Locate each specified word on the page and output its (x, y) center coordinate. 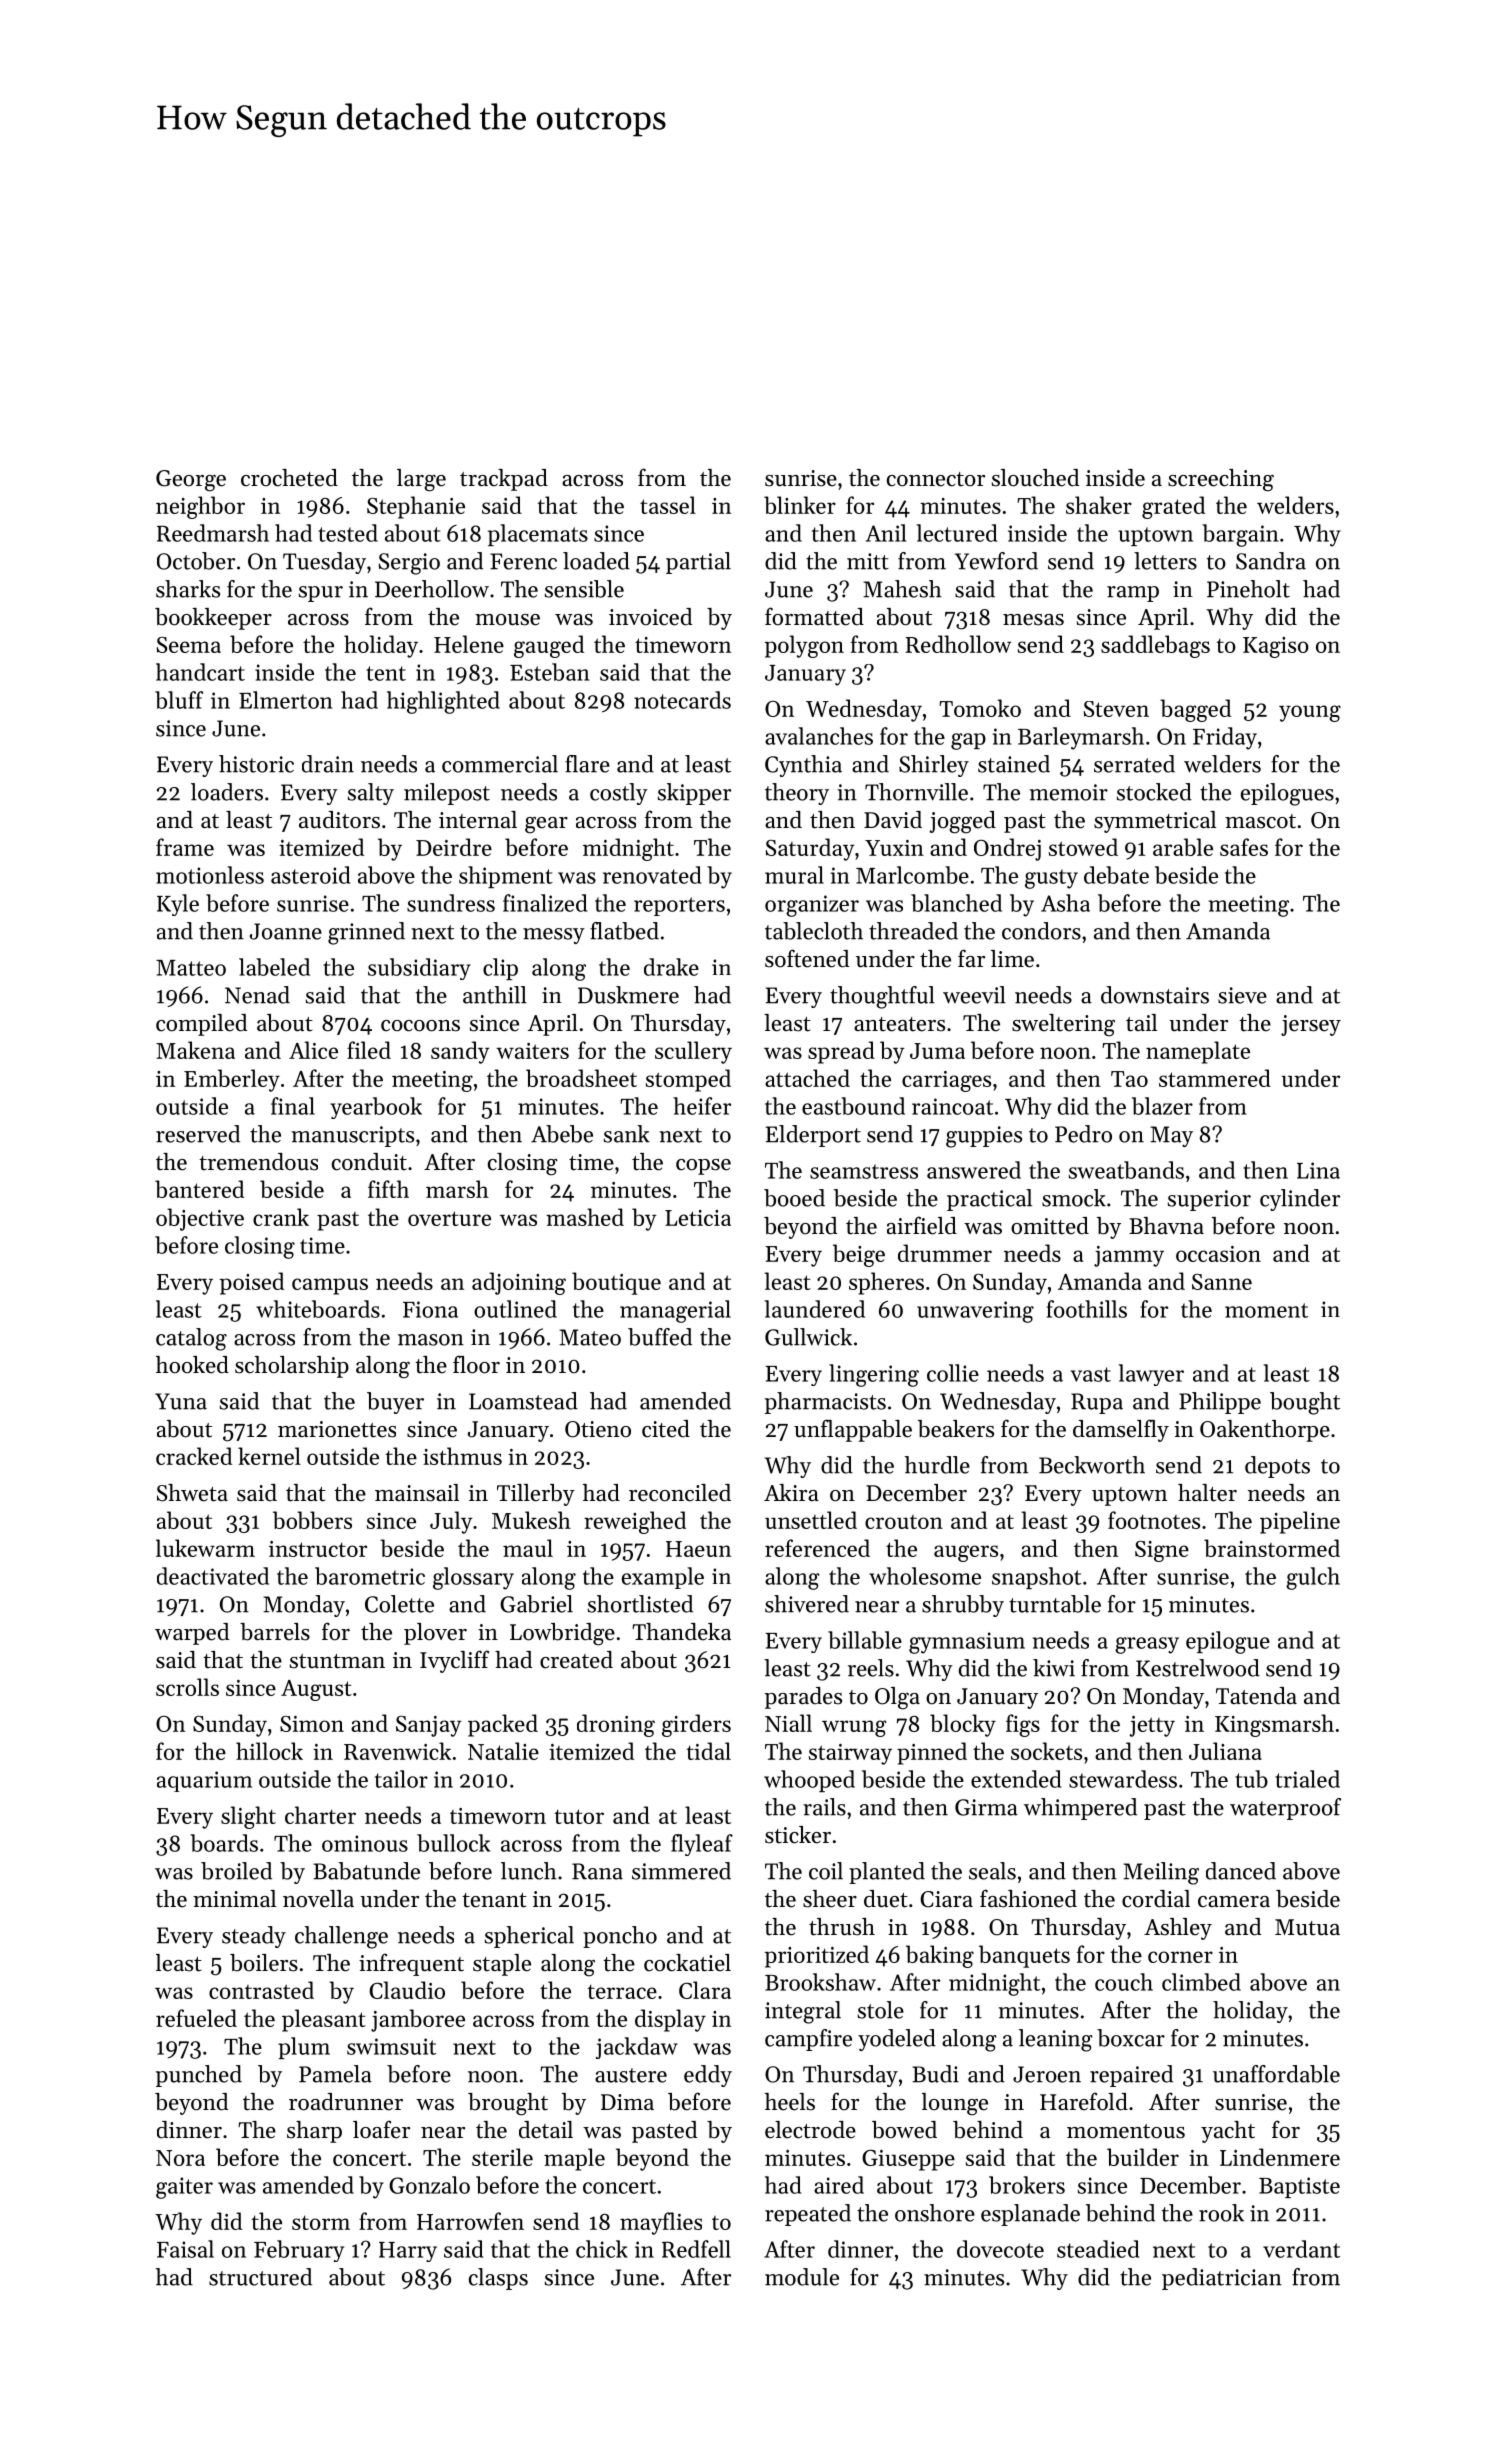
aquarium (204, 1781)
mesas (1033, 620)
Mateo (590, 1337)
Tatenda (1256, 1696)
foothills (1086, 1309)
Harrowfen (470, 2221)
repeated (808, 2215)
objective (200, 1219)
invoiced (650, 617)
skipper (694, 794)
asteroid (311, 875)
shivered (807, 1604)
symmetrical (1155, 822)
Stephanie (416, 507)
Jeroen (1047, 2074)
